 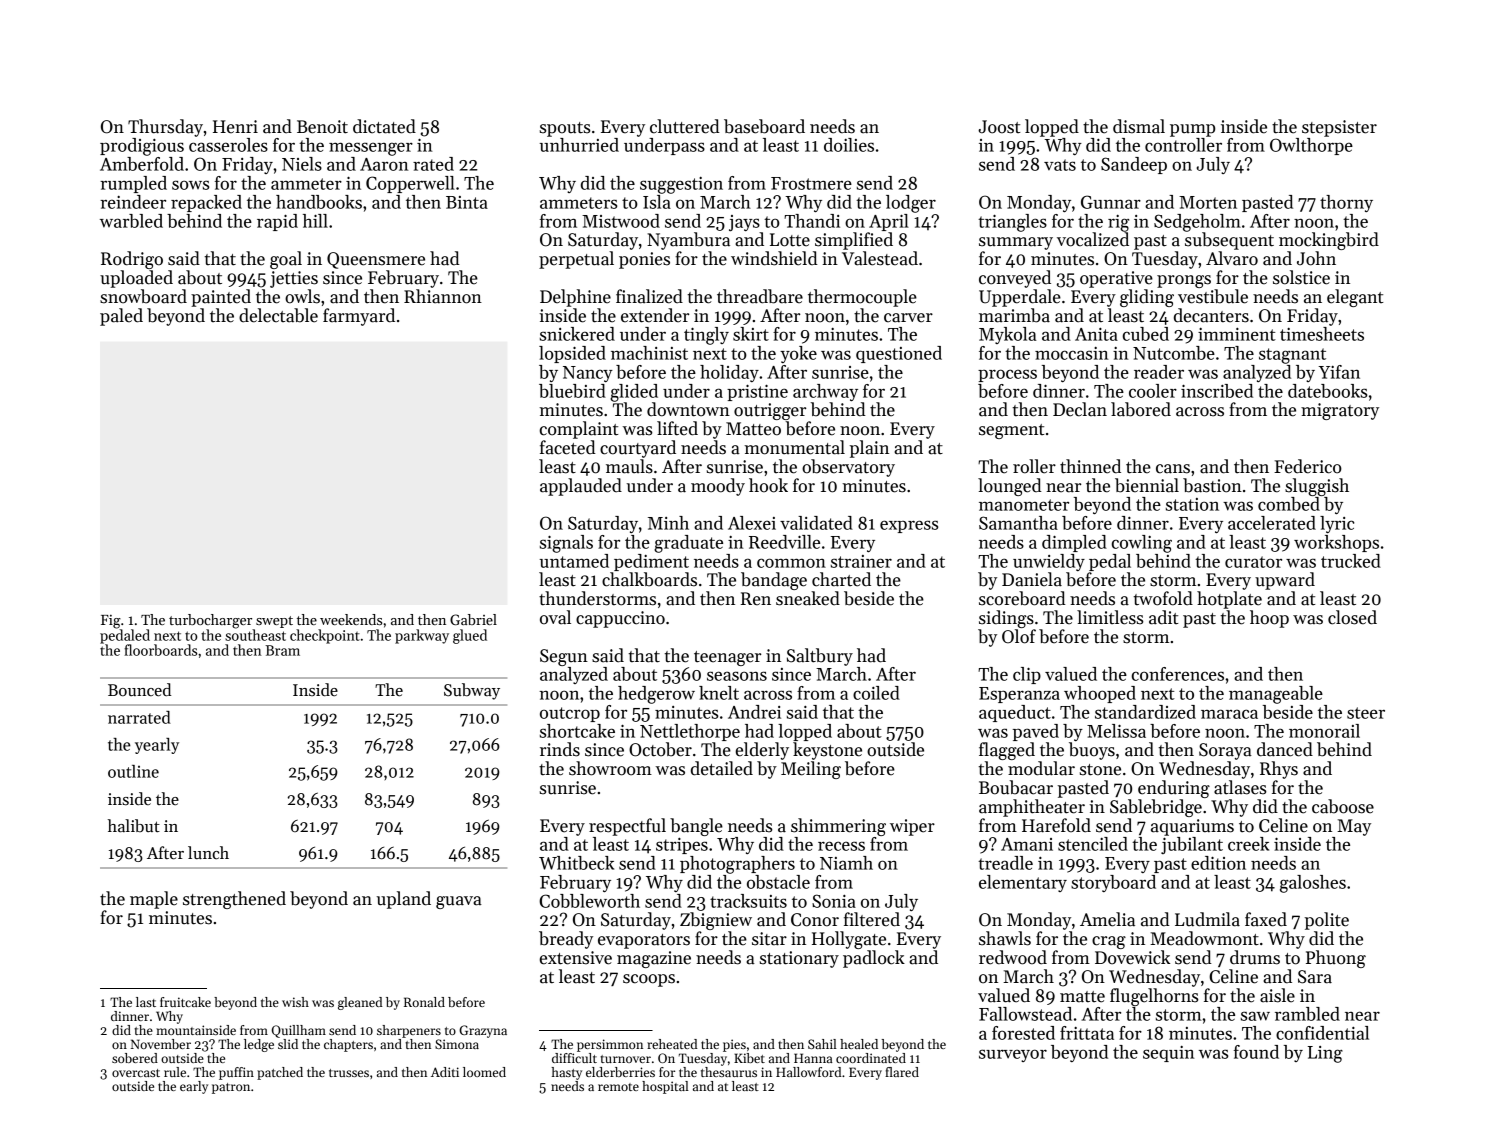 I want to click on labored, so click(x=1141, y=409).
